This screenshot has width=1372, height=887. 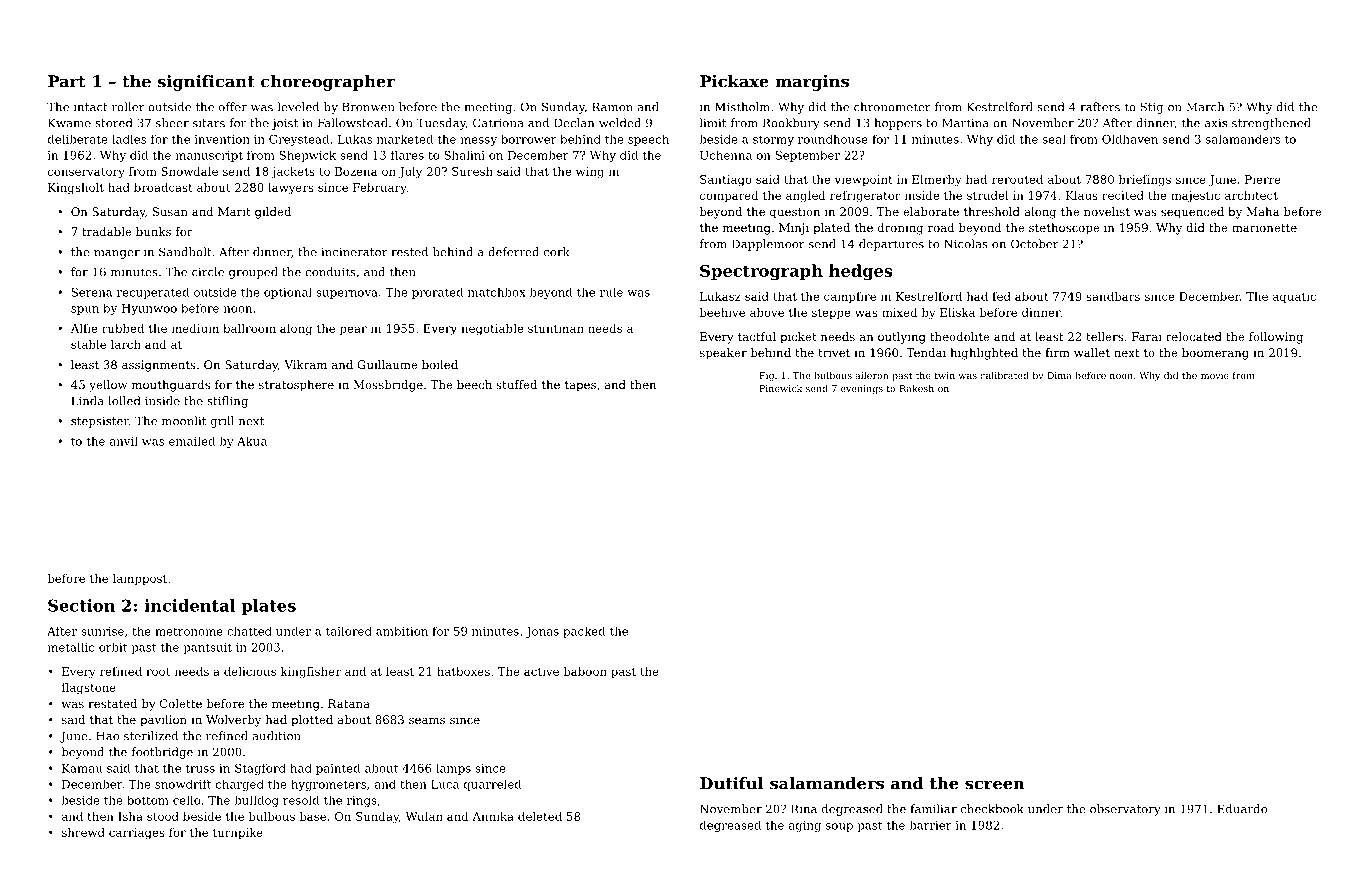 I want to click on Pinewick, so click(x=780, y=388).
